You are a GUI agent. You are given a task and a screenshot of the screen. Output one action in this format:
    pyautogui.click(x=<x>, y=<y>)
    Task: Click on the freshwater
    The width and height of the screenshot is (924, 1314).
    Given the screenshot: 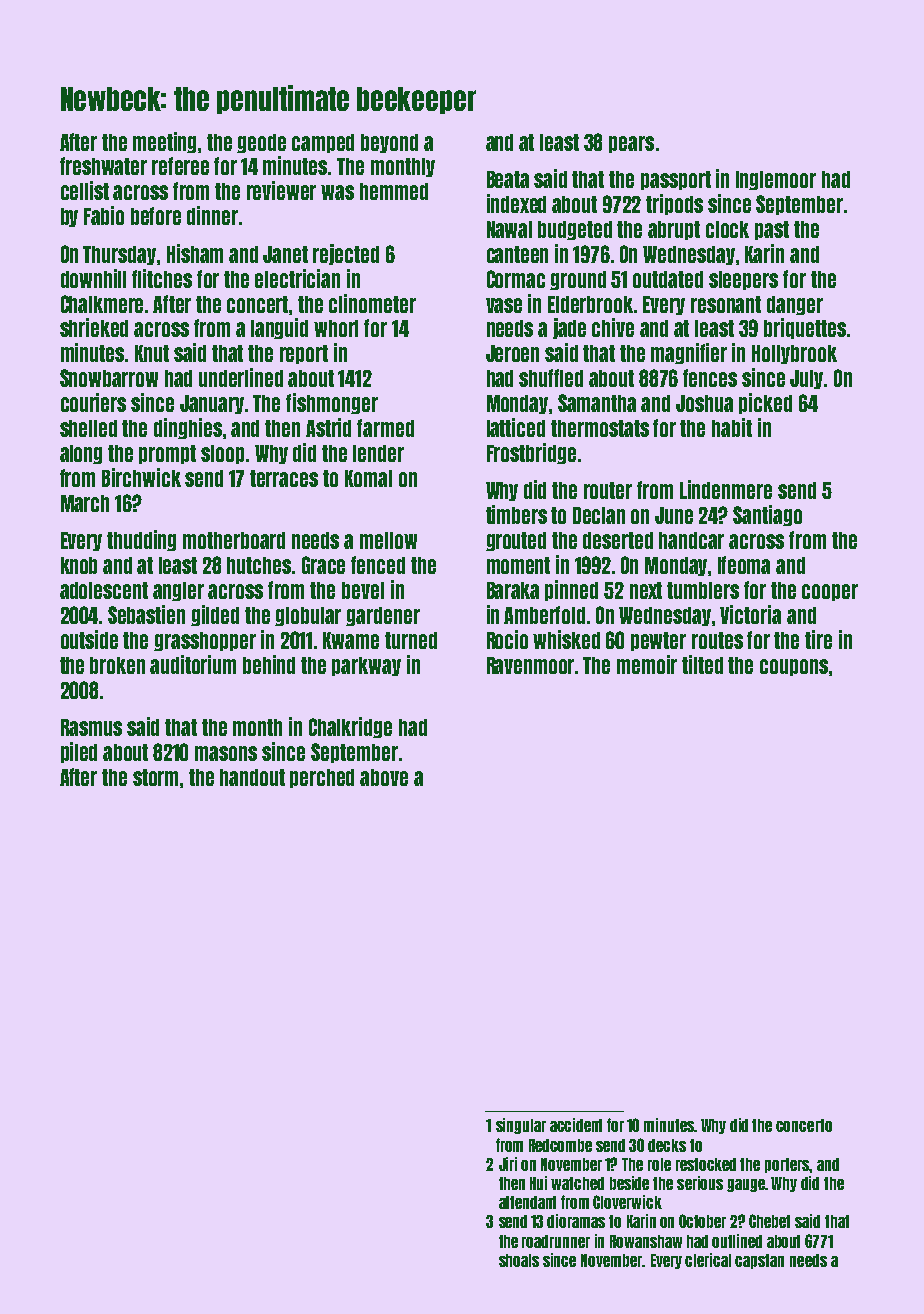 What is the action you would take?
    pyautogui.click(x=103, y=166)
